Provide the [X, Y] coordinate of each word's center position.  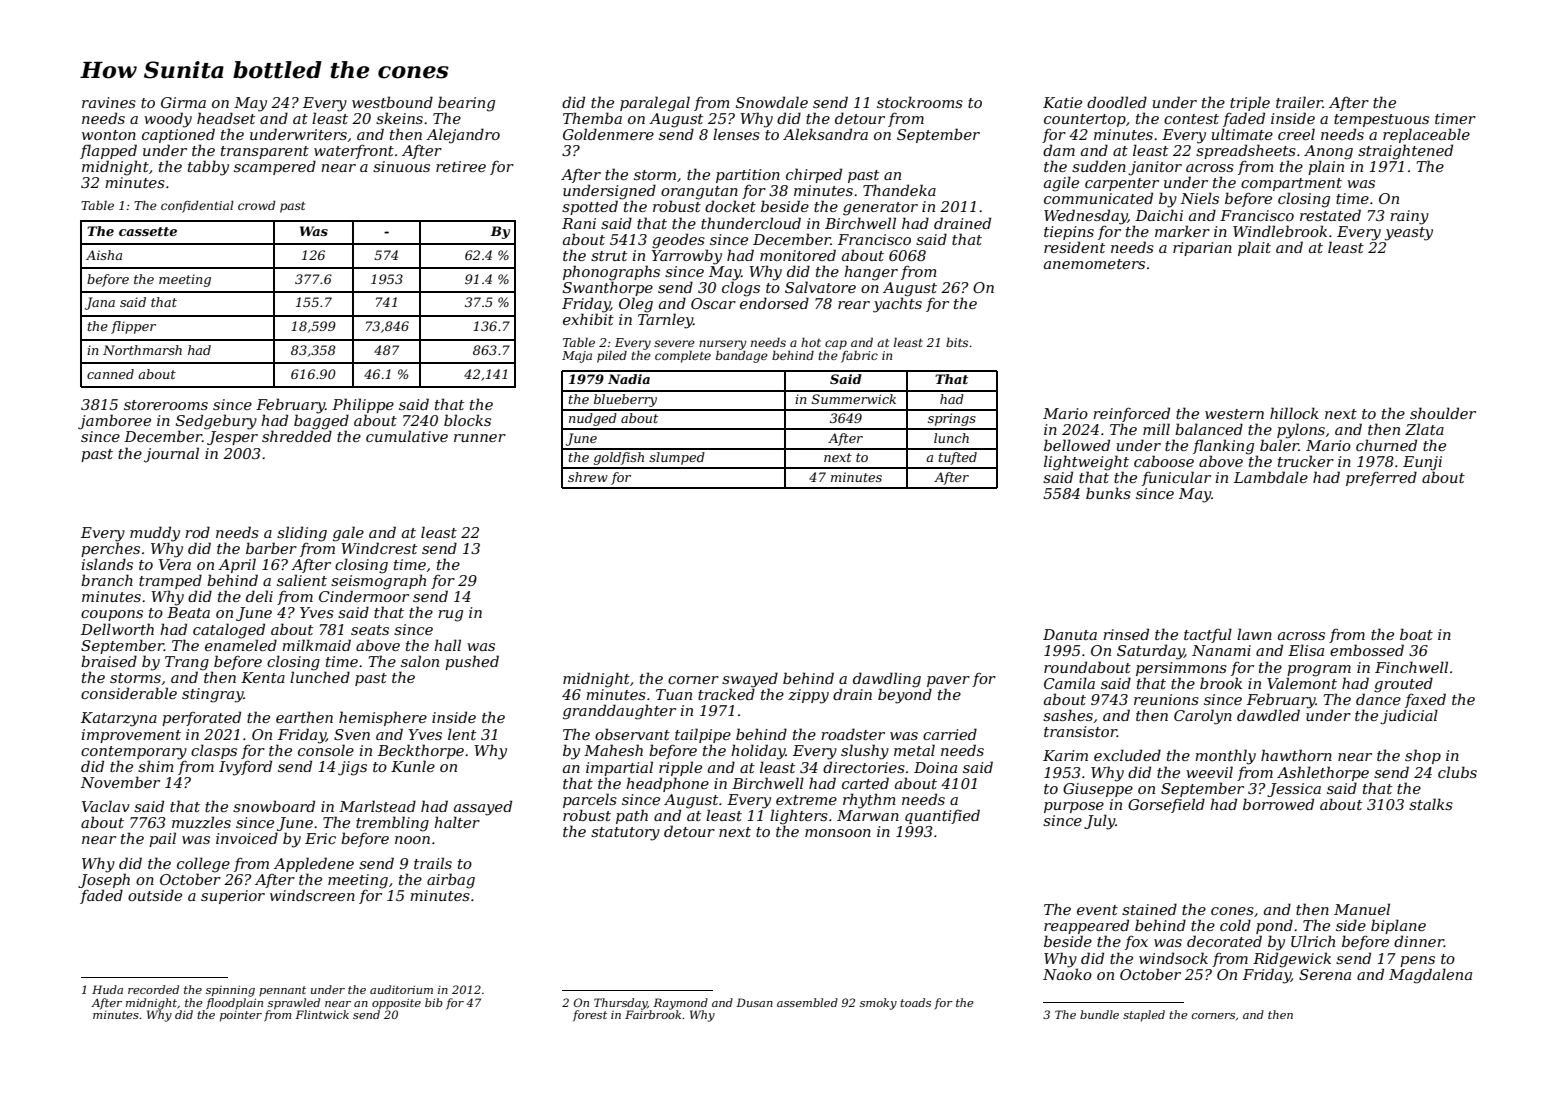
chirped [814, 175]
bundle [1099, 1014]
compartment [1291, 184]
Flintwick [322, 1014]
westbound [392, 102]
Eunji [1422, 463]
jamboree [114, 422]
